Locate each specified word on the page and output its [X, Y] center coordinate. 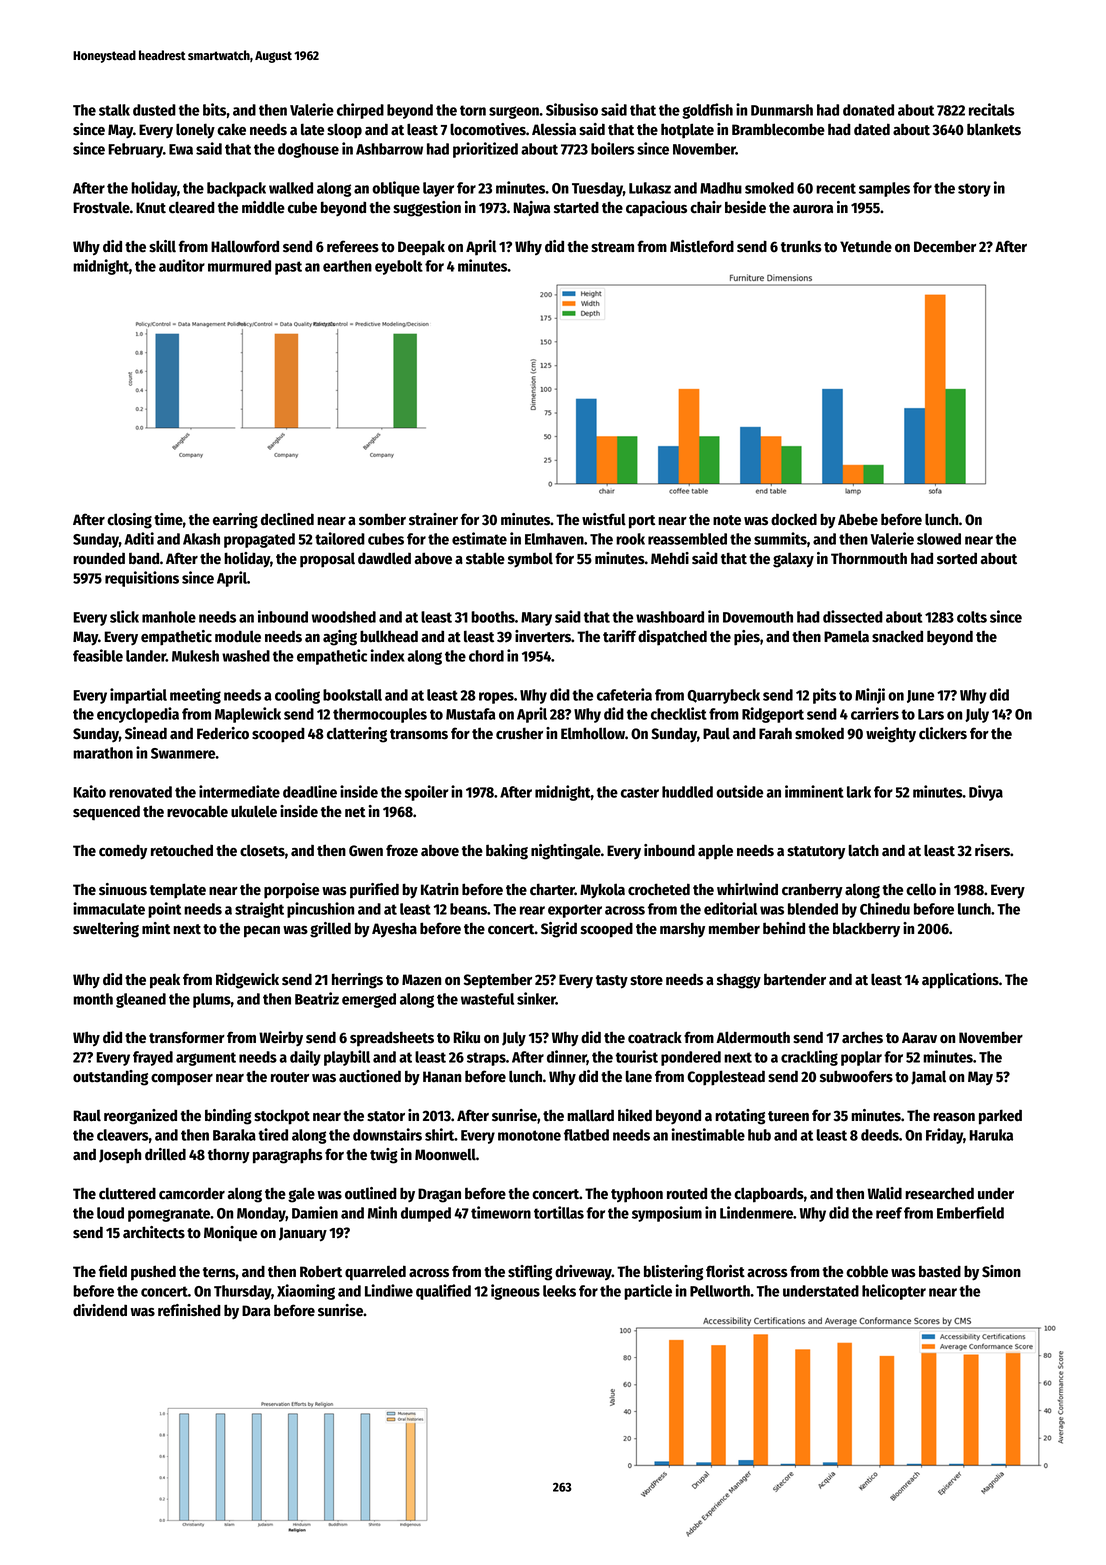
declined [287, 519]
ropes [496, 698]
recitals [992, 109]
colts [972, 617]
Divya [986, 793]
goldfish [707, 111]
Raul [87, 1115]
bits [215, 109]
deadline [310, 791]
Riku [466, 1037]
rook [630, 539]
